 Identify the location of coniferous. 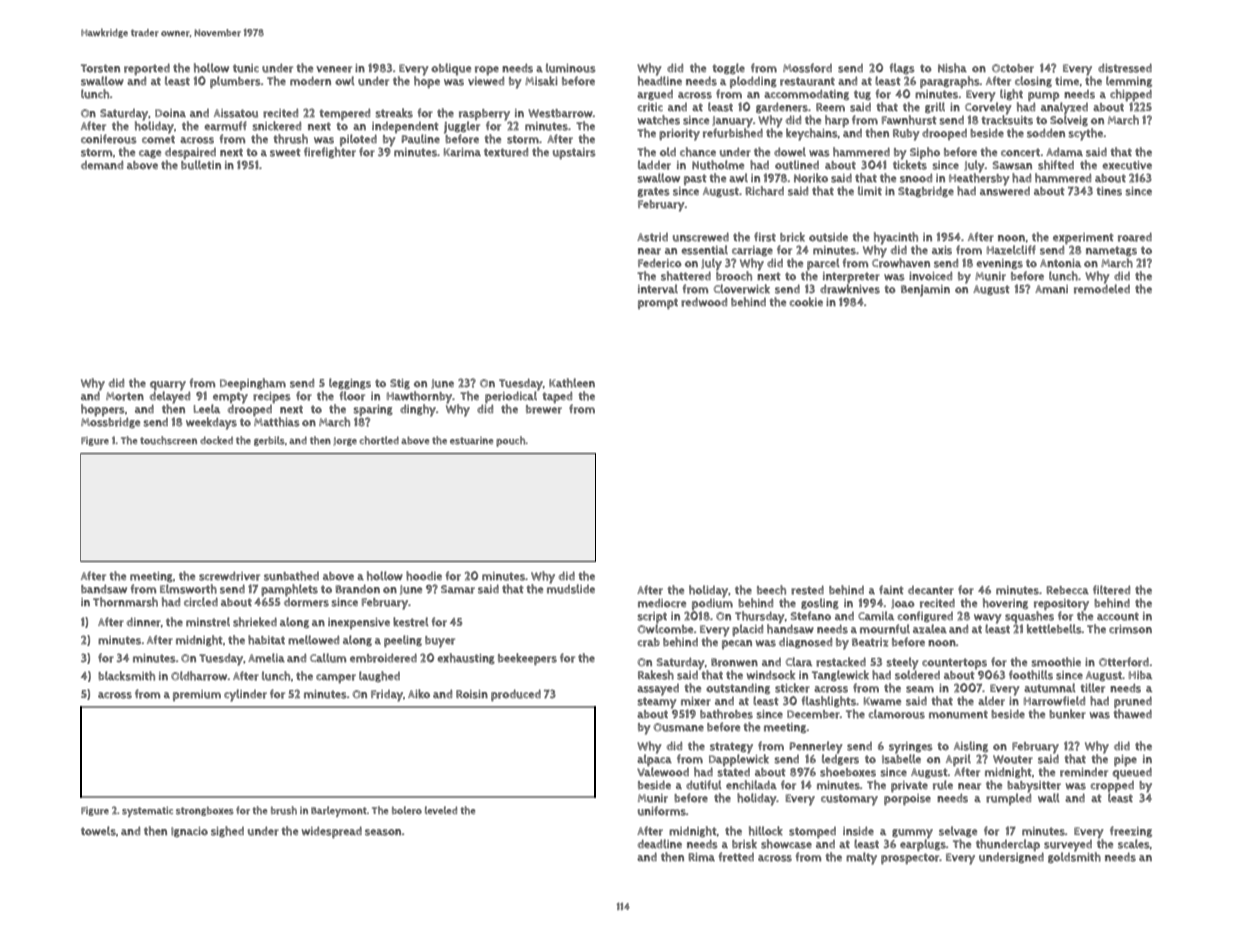
(109, 139).
